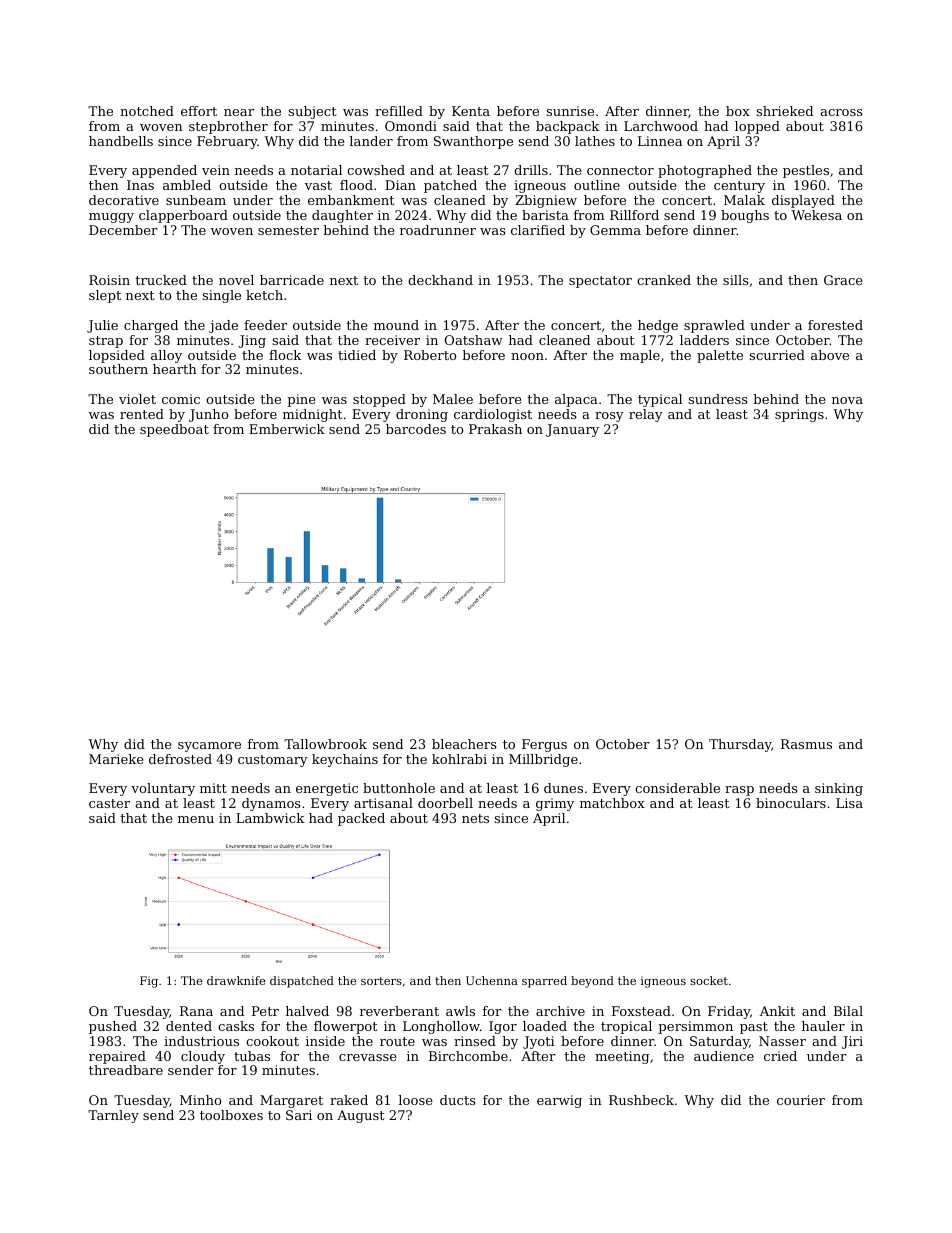 The image size is (952, 1233). Describe the element at coordinates (416, 429) in the screenshot. I see `barcodes` at that location.
